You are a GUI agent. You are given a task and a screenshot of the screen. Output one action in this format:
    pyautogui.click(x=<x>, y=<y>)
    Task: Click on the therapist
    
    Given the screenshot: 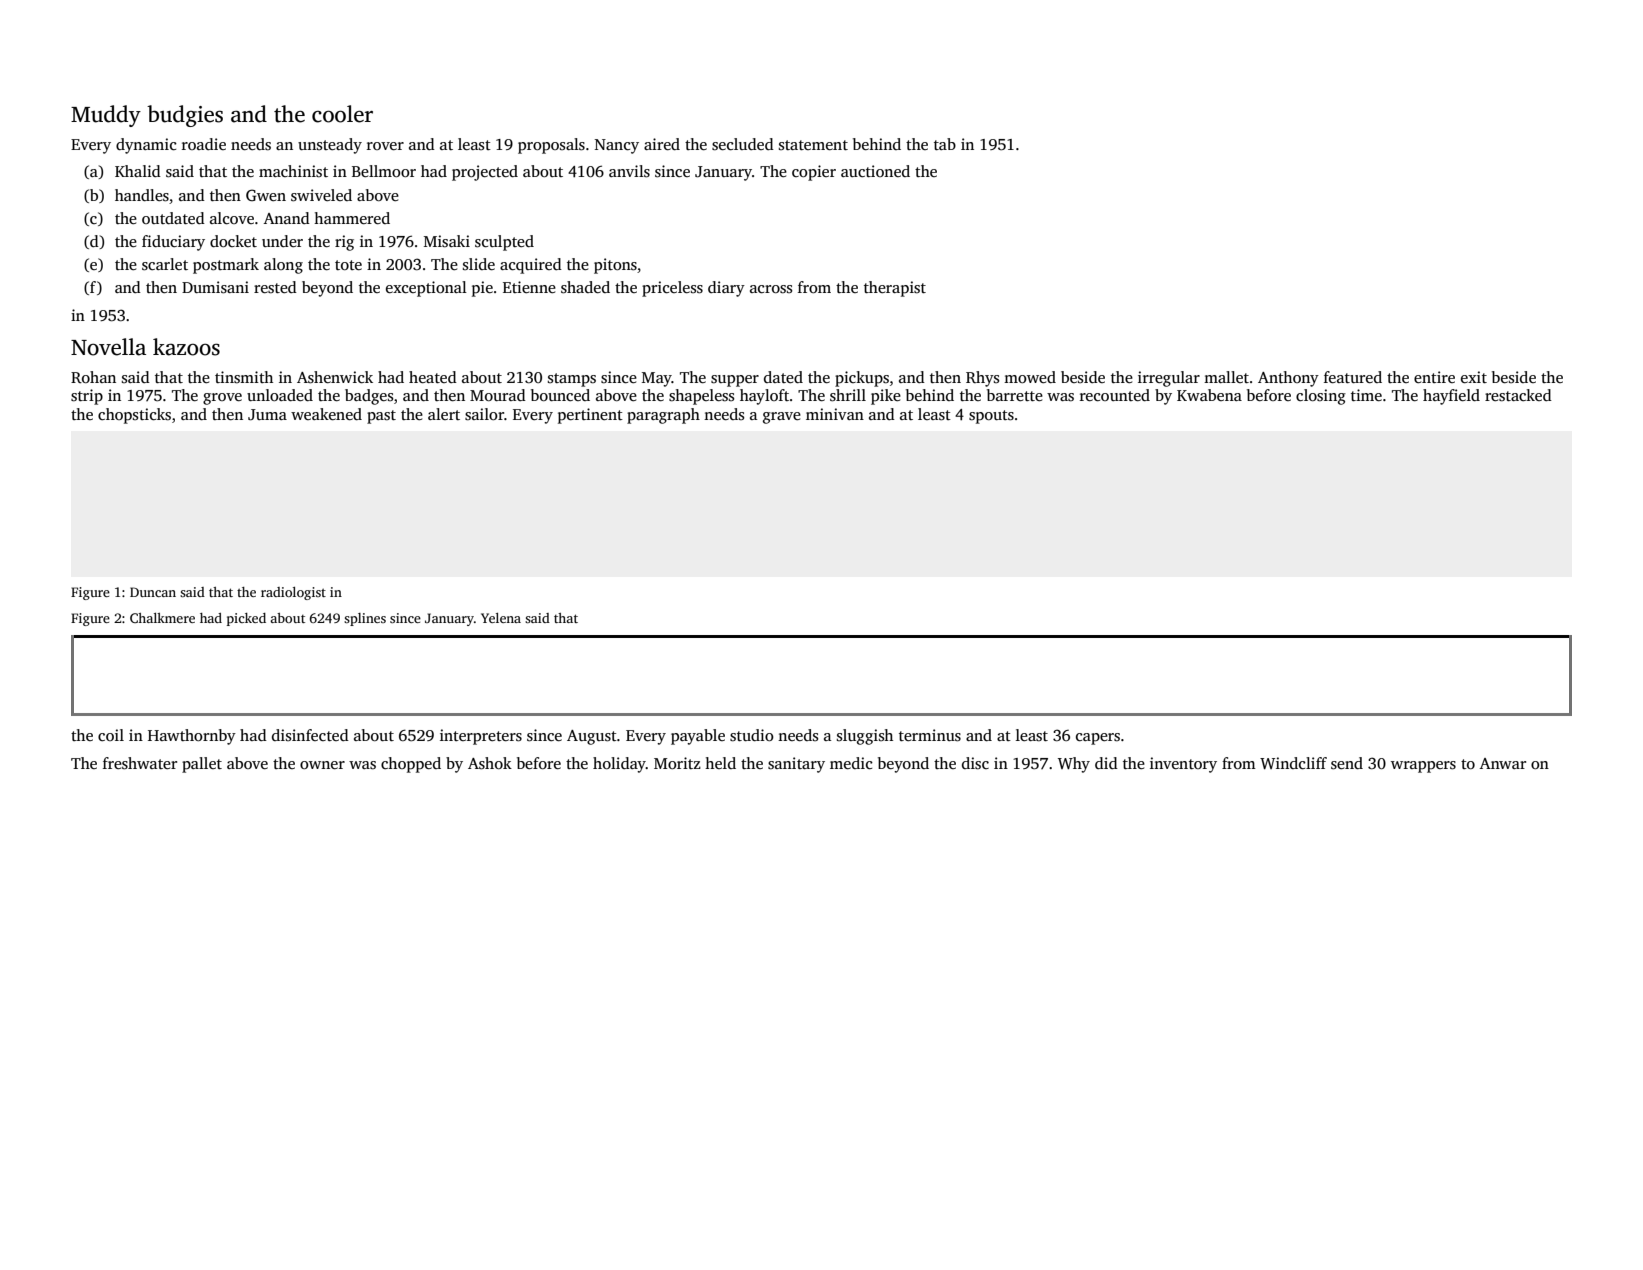 What is the action you would take?
    pyautogui.click(x=895, y=289)
